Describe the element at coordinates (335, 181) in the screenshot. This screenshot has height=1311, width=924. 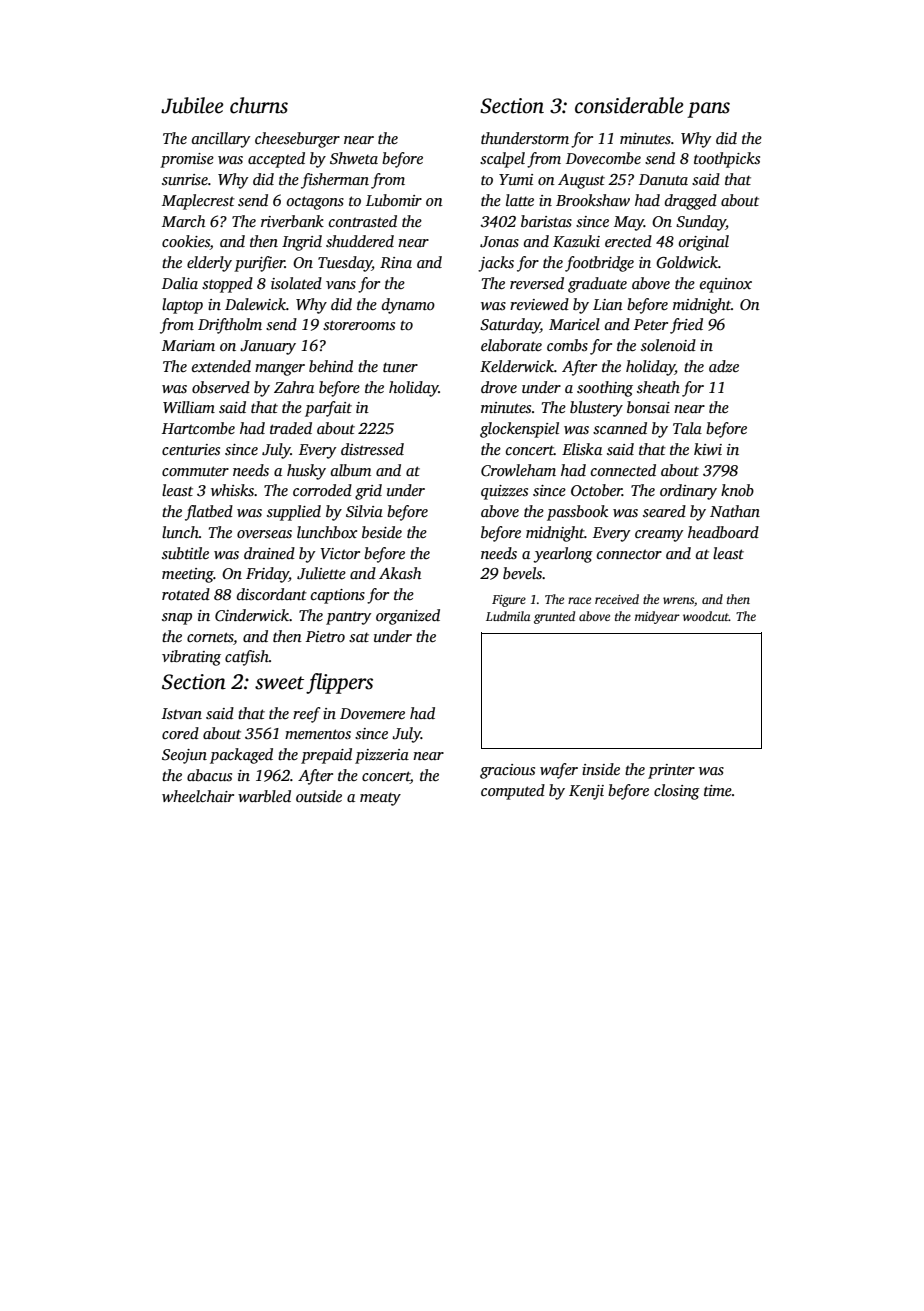
I see `fisherman` at that location.
